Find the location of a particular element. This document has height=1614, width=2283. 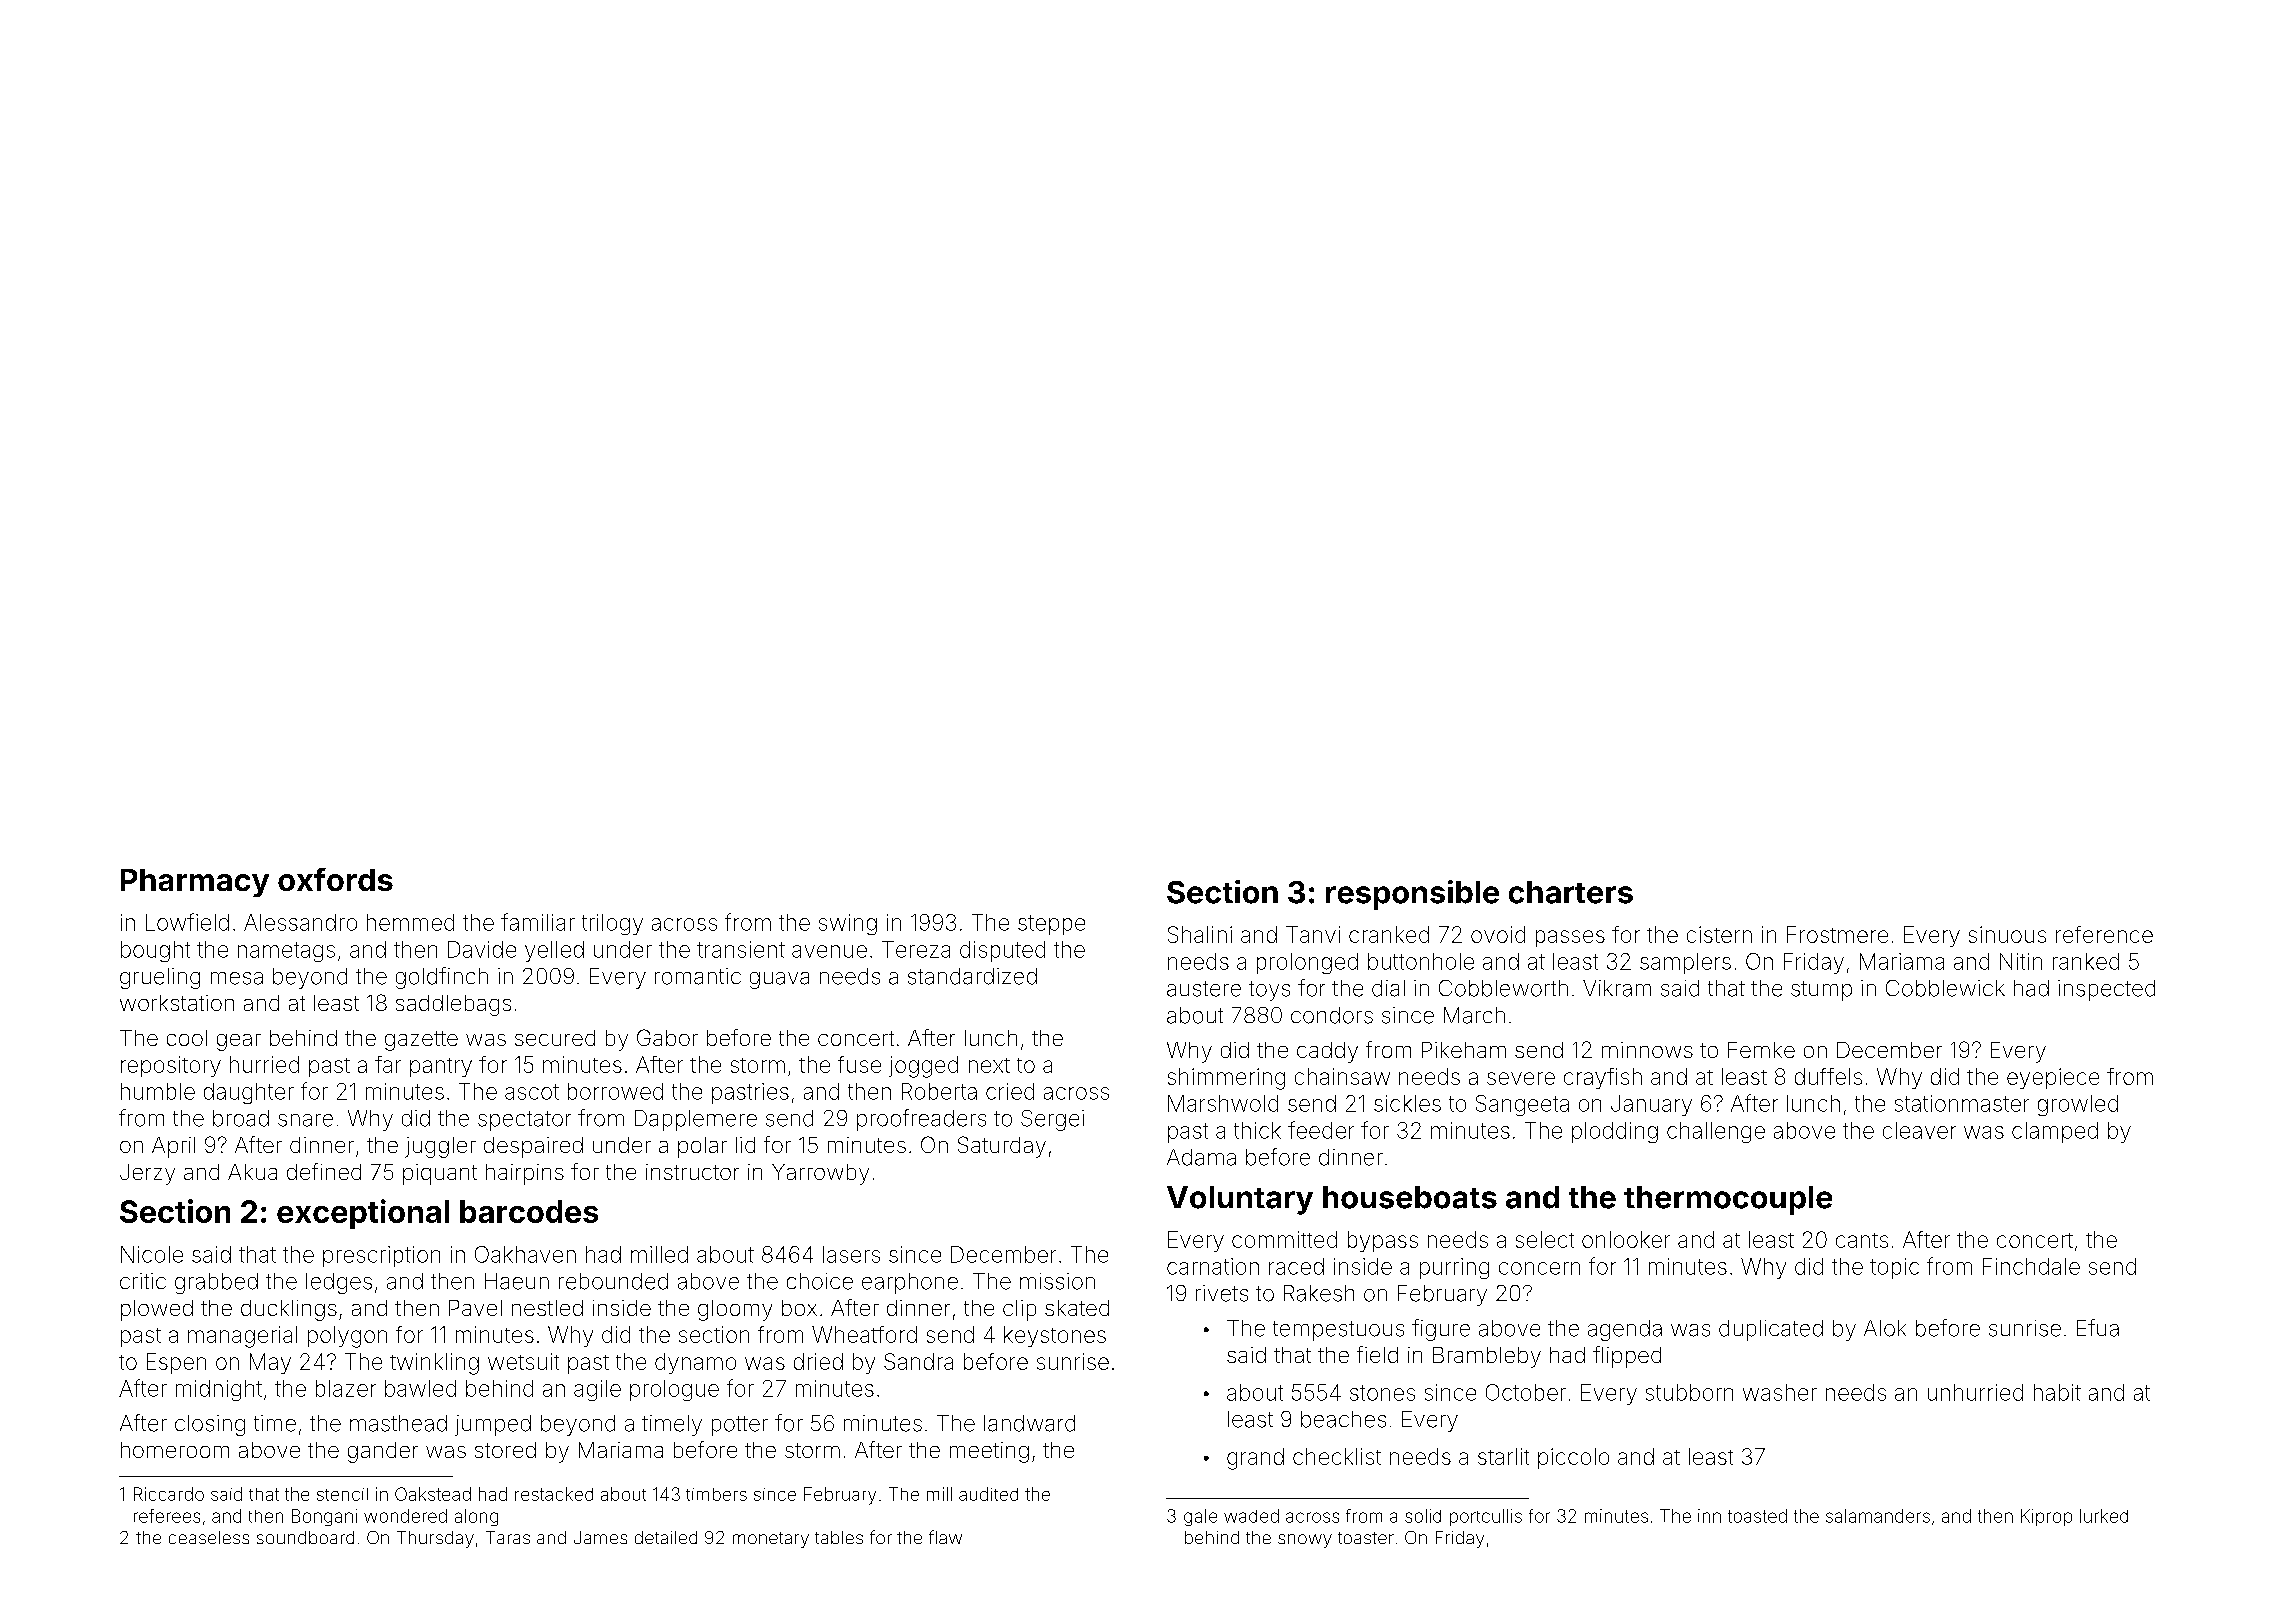

prescription is located at coordinates (381, 1256).
